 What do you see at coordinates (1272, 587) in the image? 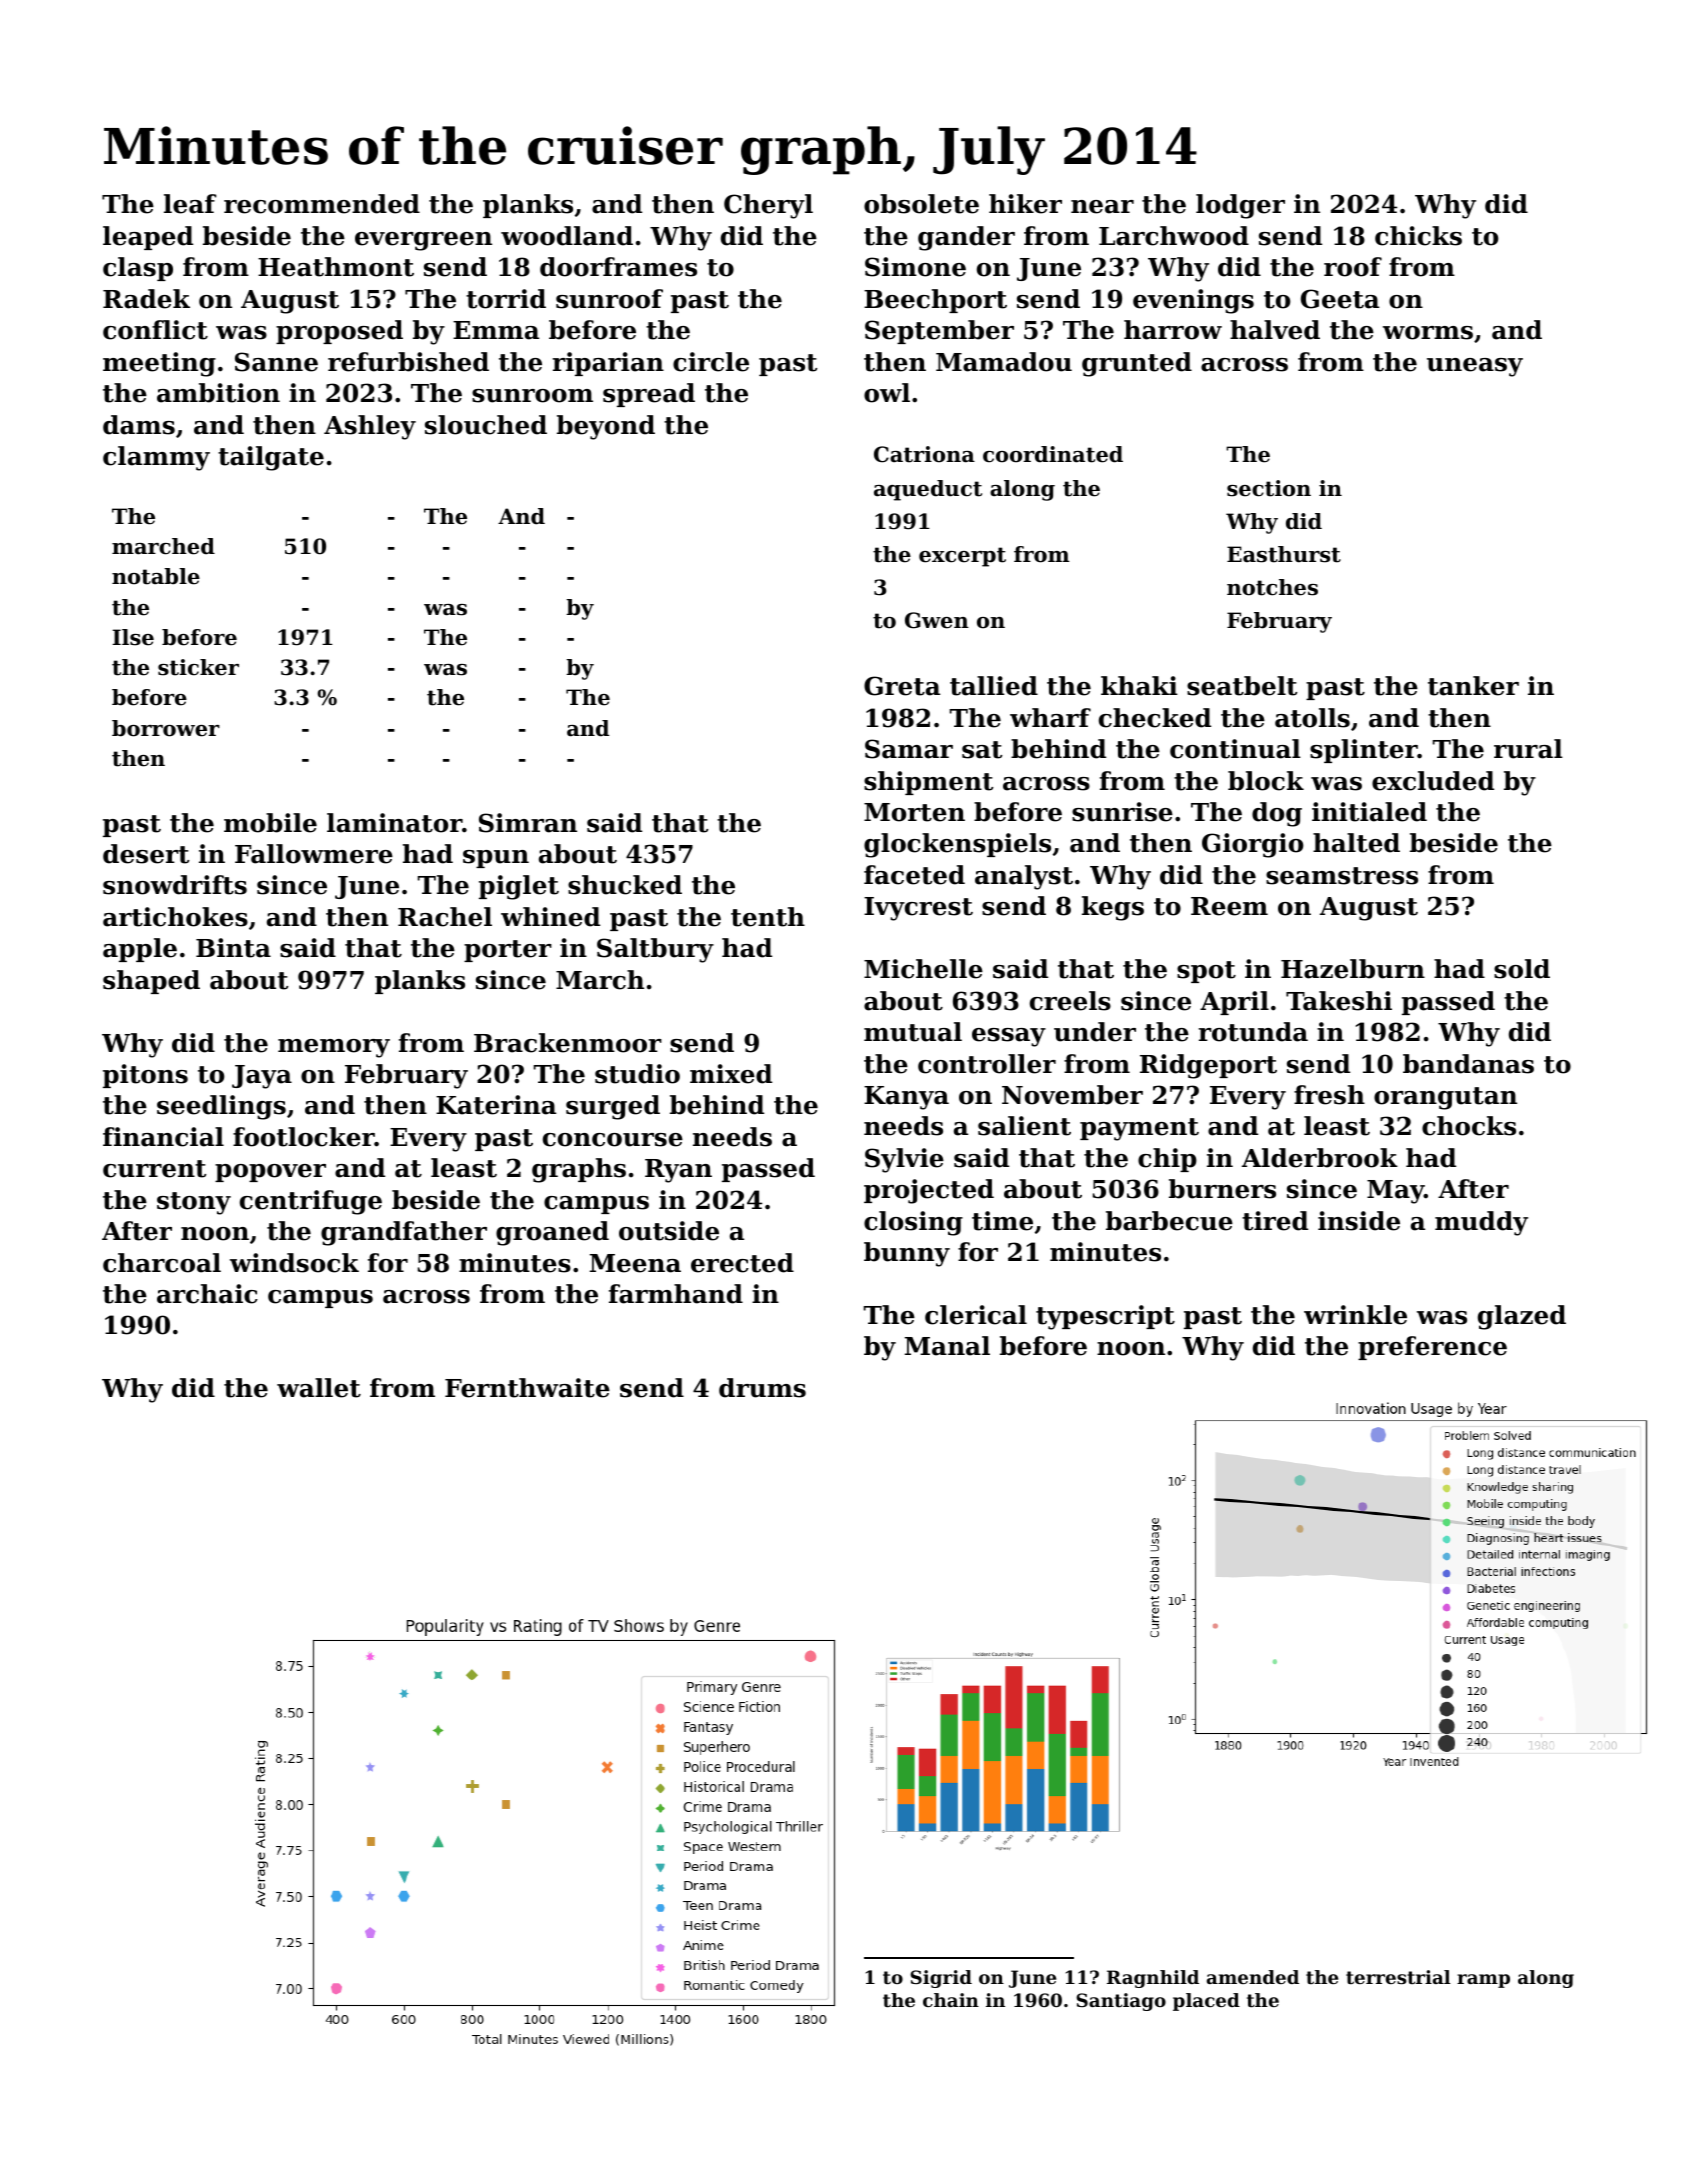
I see `notches` at bounding box center [1272, 587].
